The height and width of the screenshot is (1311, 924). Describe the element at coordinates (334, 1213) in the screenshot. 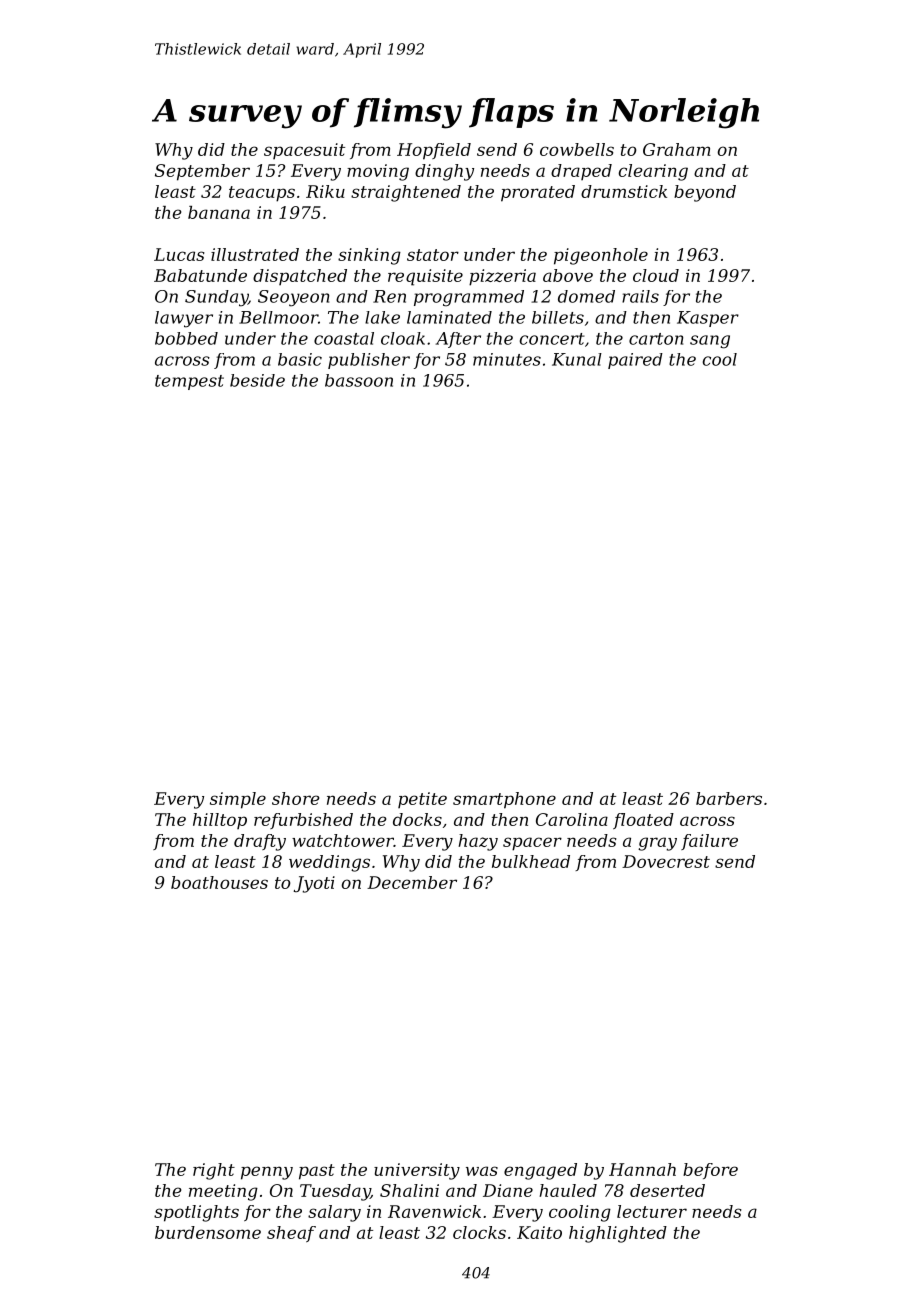

I see `salary` at that location.
